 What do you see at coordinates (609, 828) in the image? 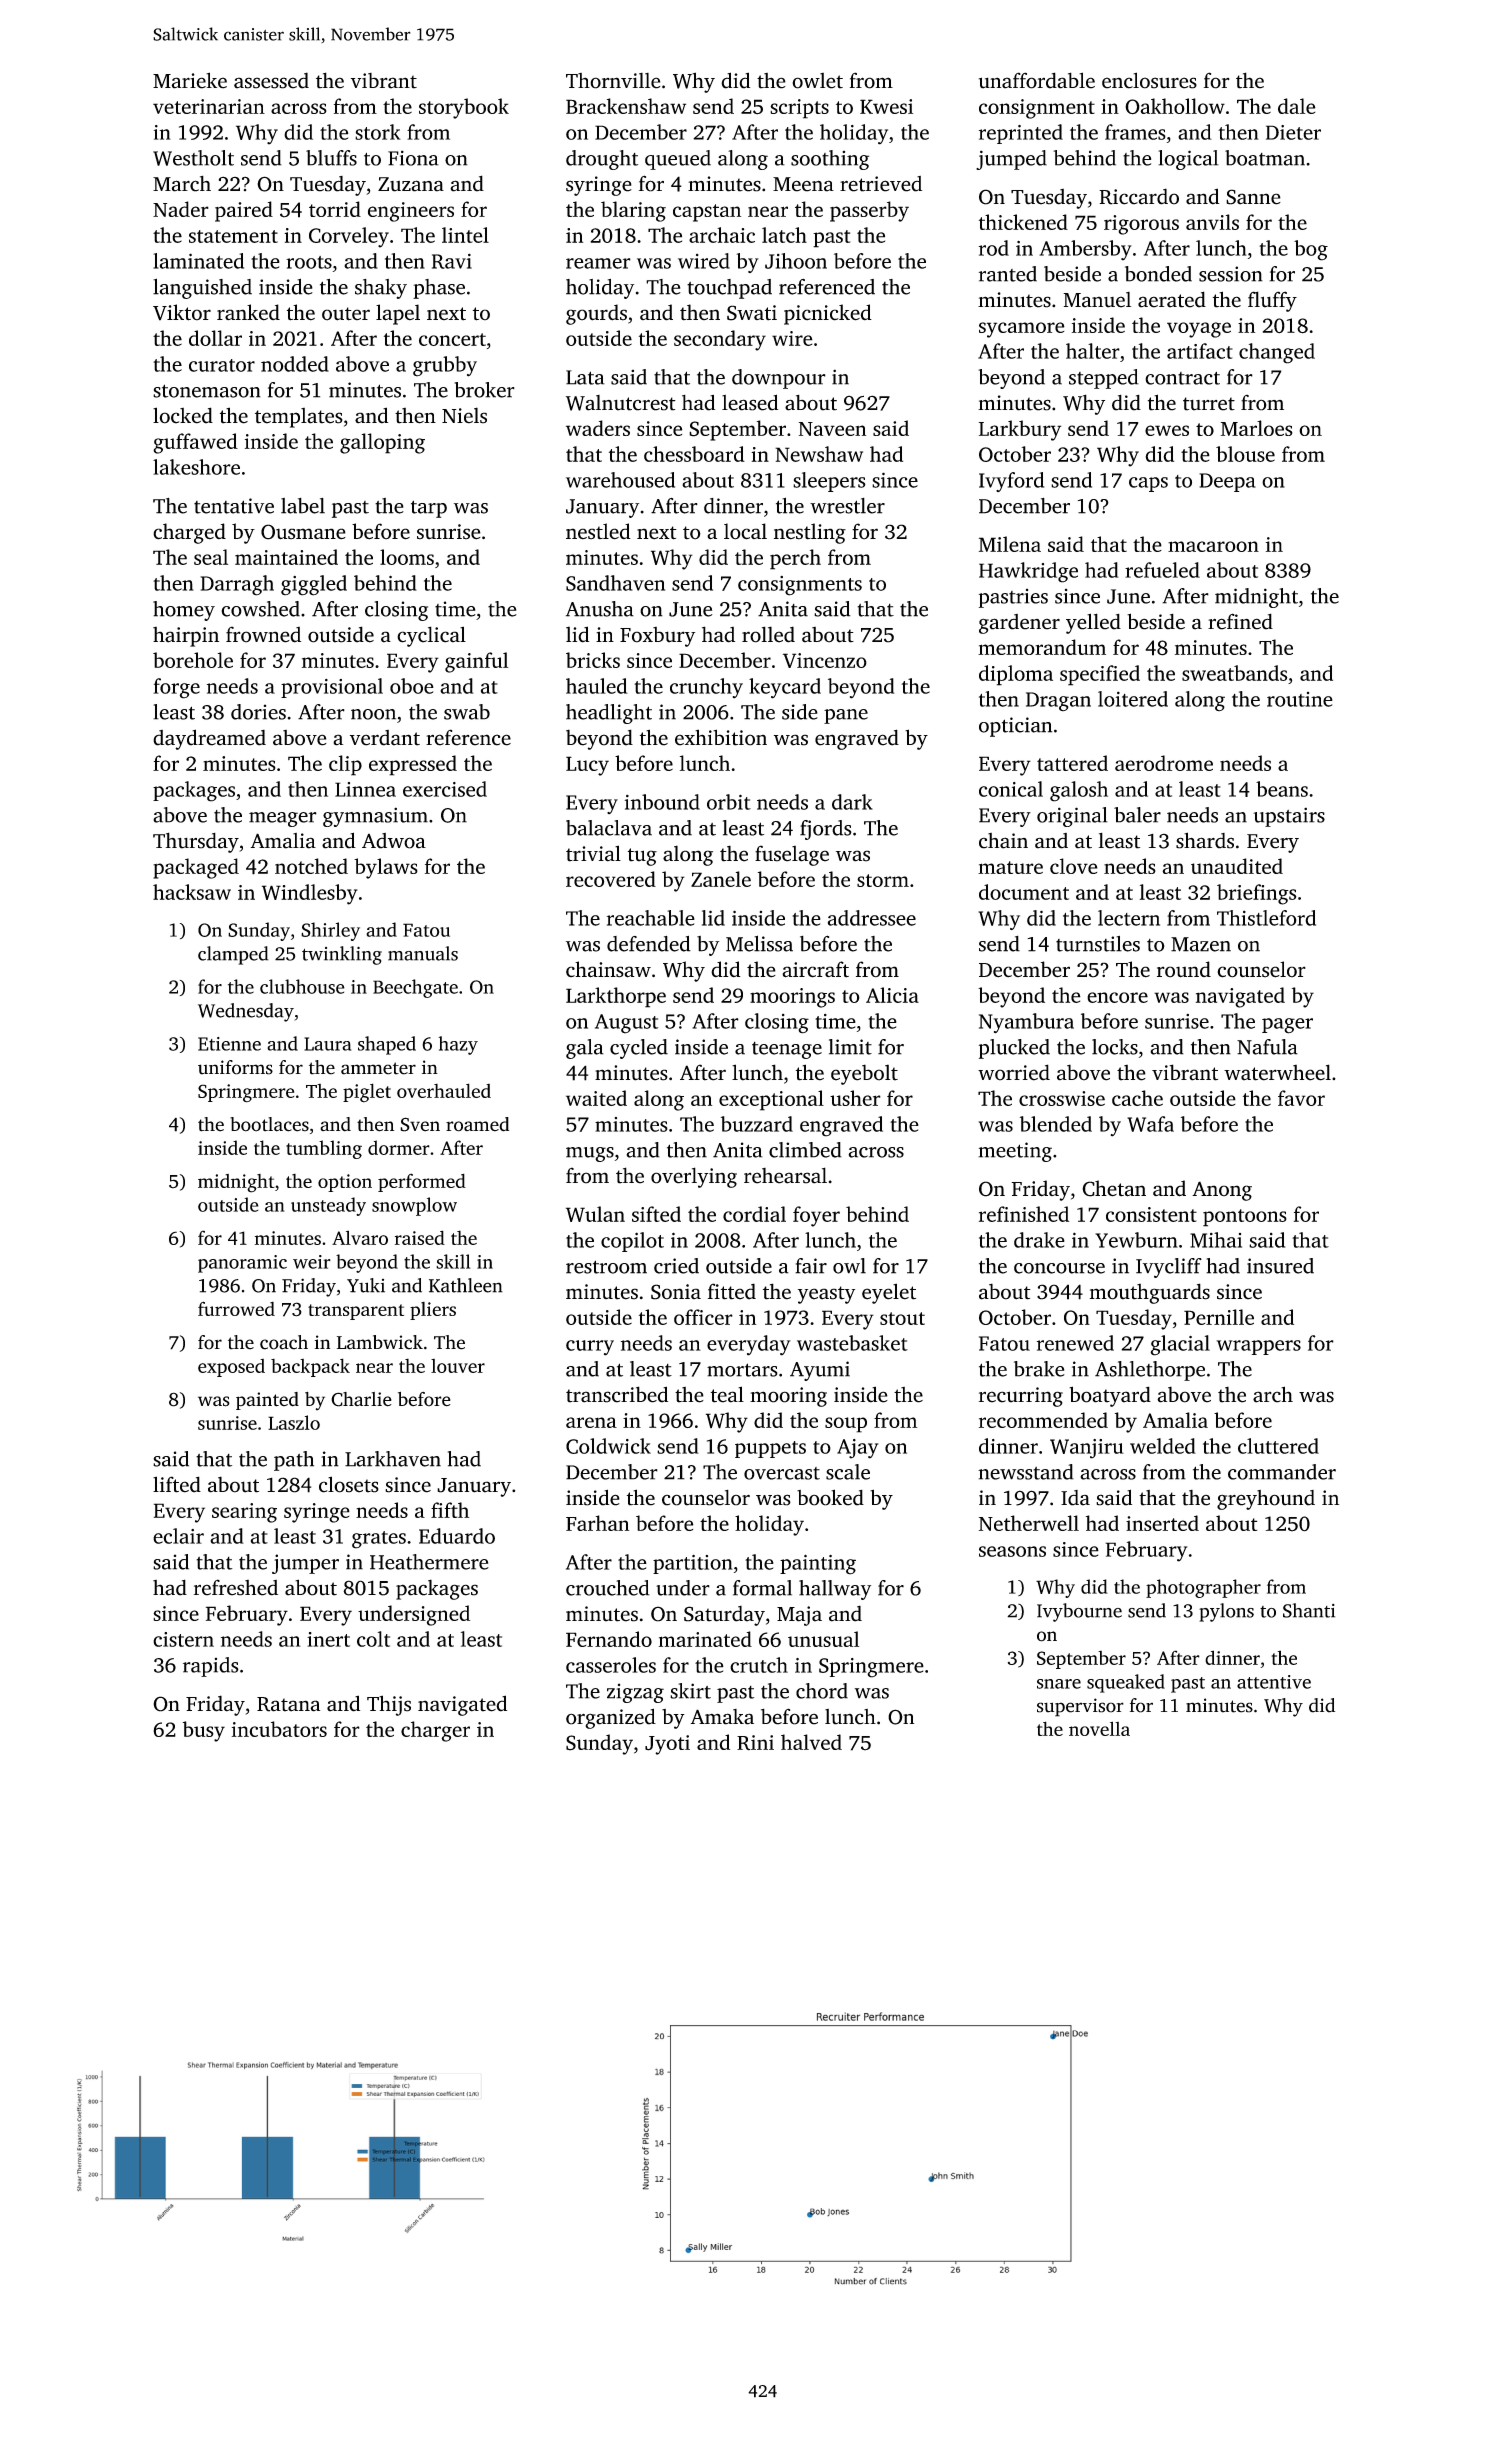
I see `balaclava` at bounding box center [609, 828].
